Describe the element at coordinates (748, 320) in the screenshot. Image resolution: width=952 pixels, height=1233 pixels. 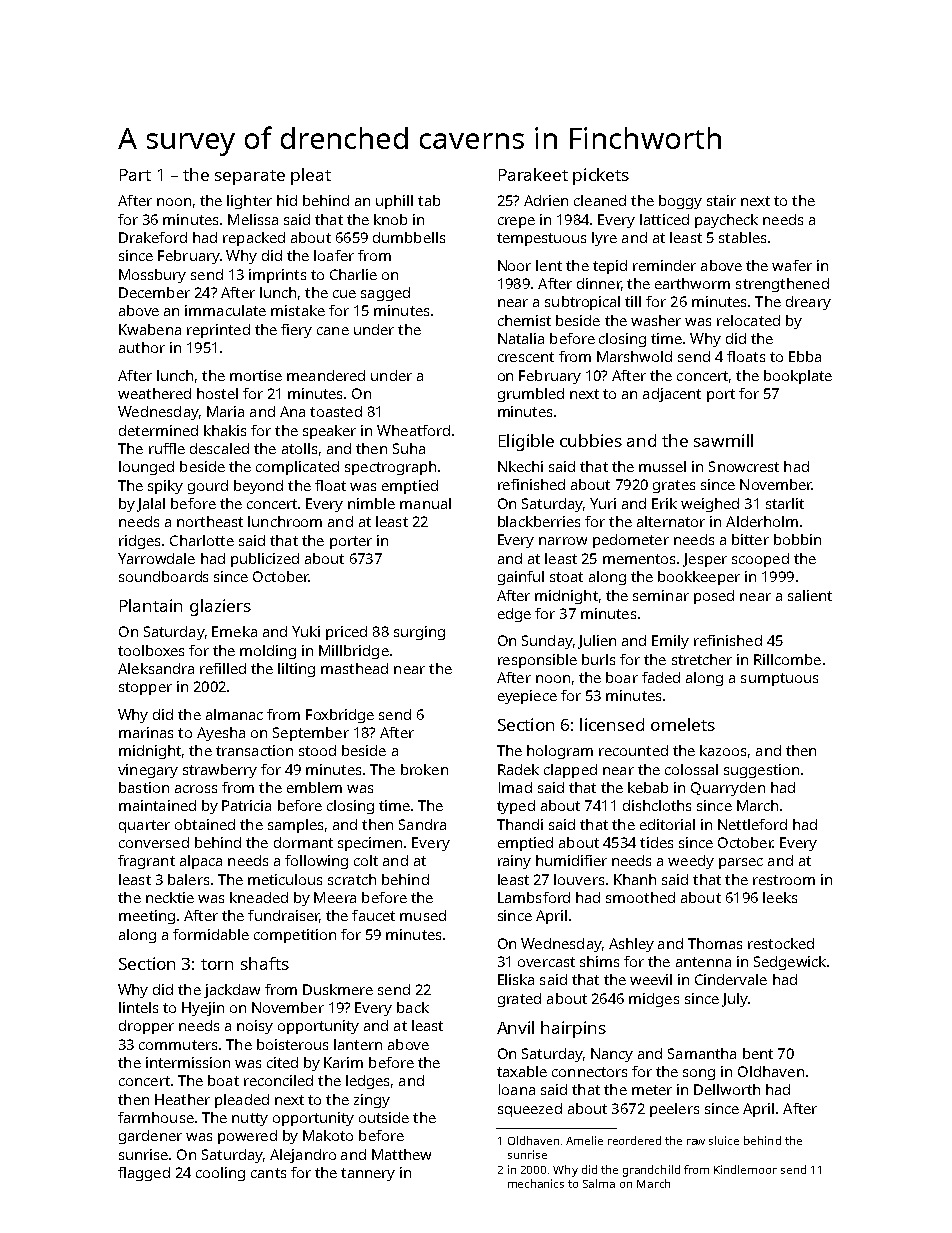
I see `relocated` at that location.
